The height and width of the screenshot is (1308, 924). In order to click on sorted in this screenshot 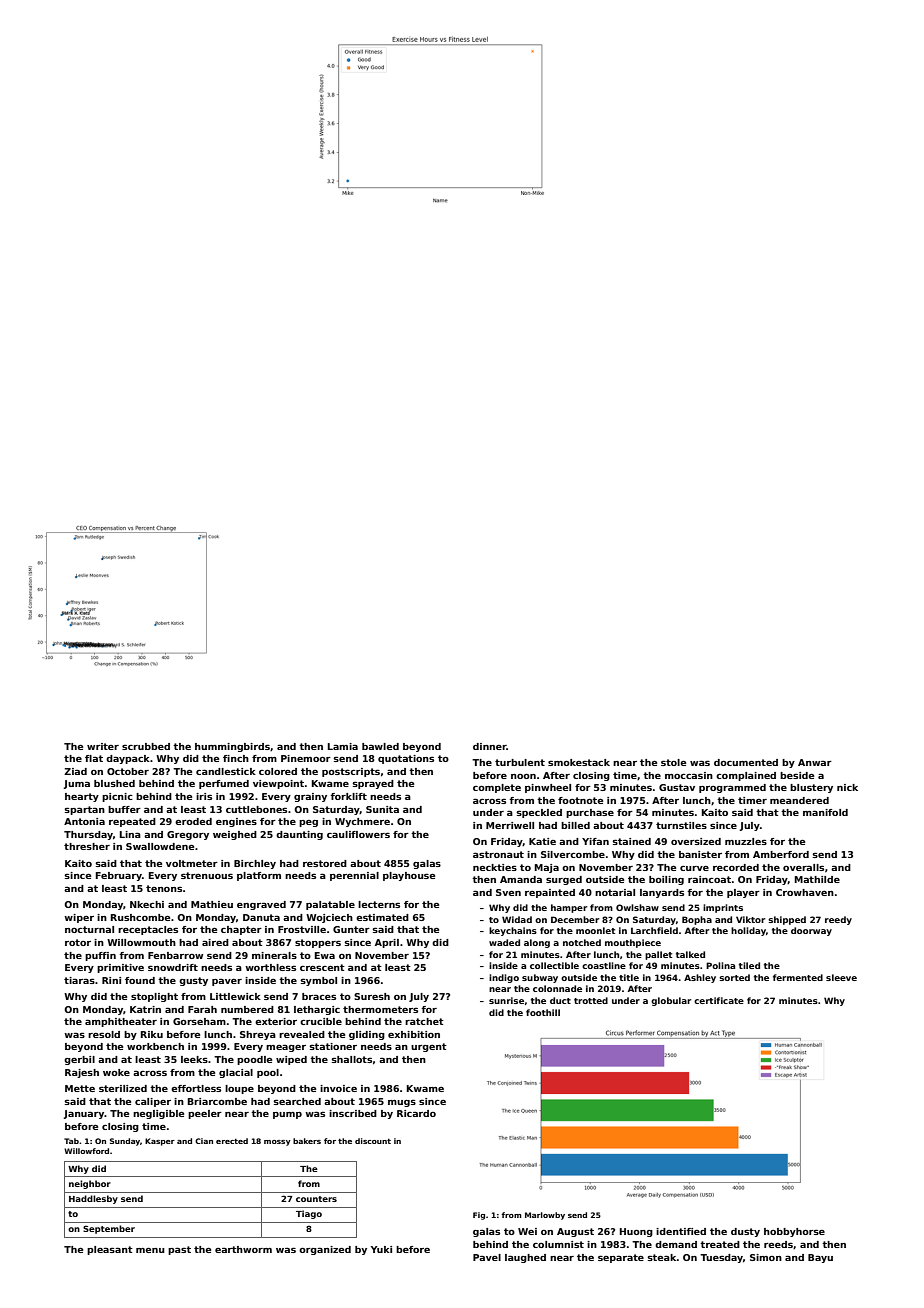, I will do `click(734, 977)`.
